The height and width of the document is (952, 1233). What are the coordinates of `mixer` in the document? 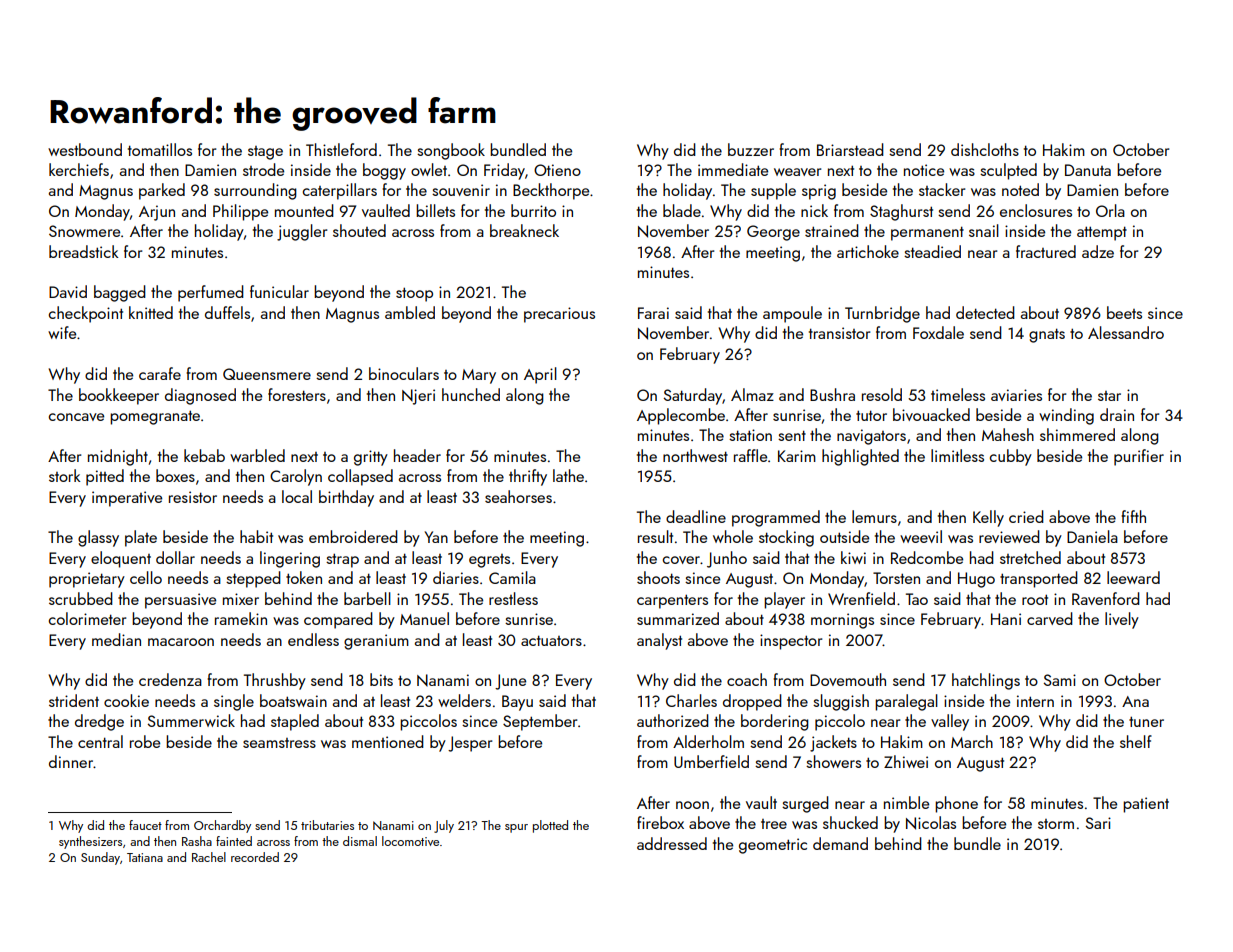 It's located at (241, 599).
